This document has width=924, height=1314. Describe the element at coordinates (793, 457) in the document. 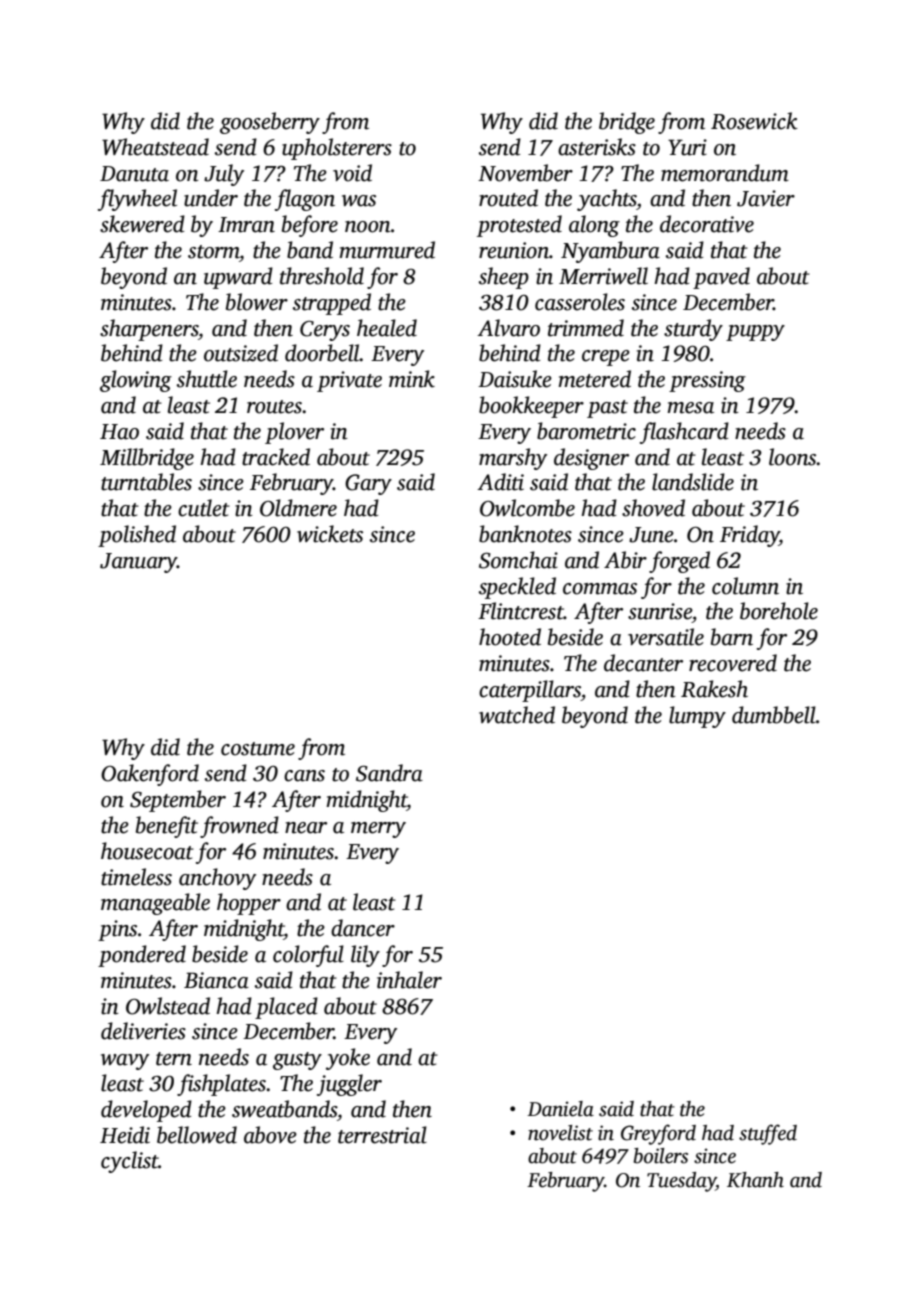

I see `loons` at that location.
